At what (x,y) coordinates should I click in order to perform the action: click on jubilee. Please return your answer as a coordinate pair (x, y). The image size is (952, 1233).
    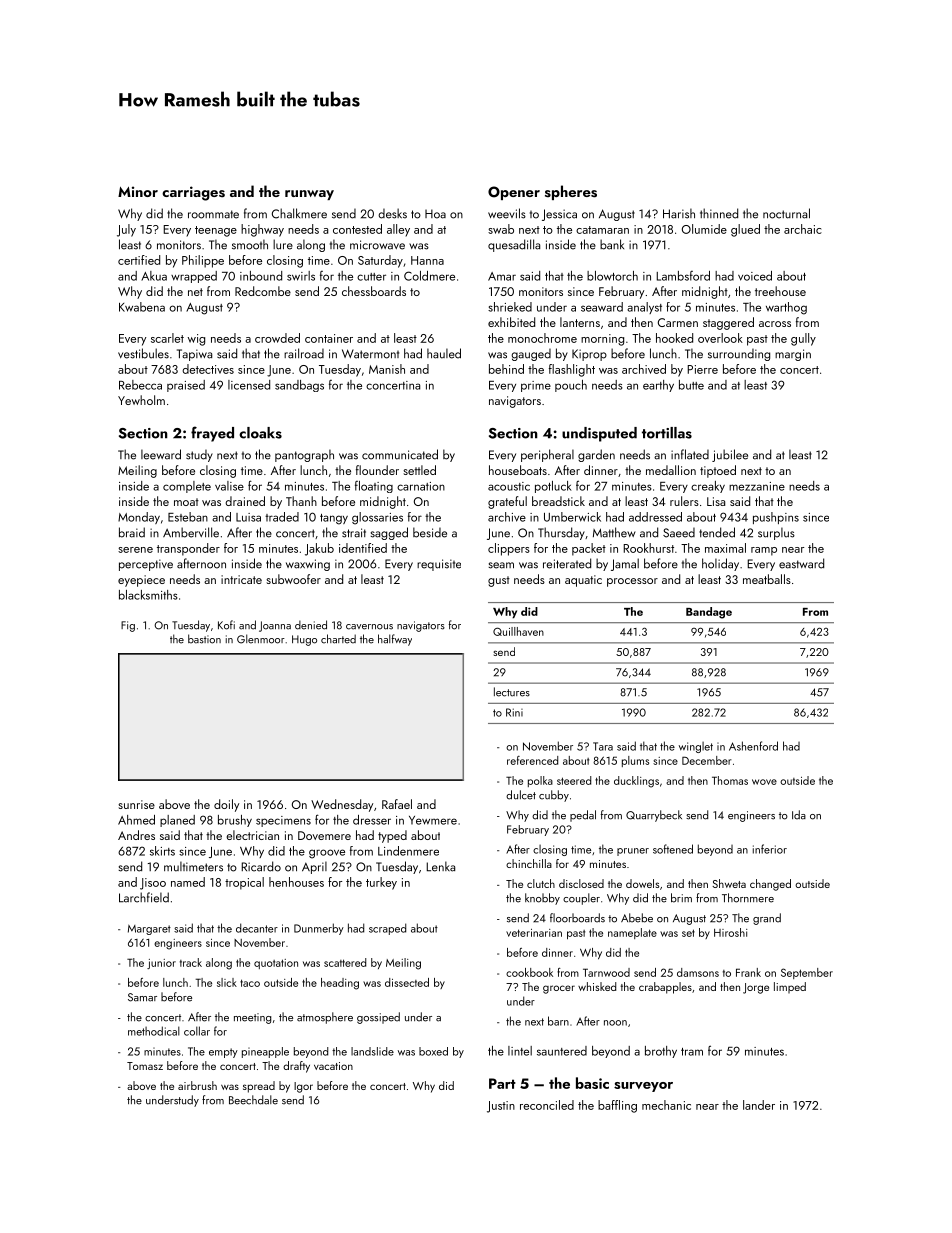
    Looking at the image, I should click on (730, 455).
